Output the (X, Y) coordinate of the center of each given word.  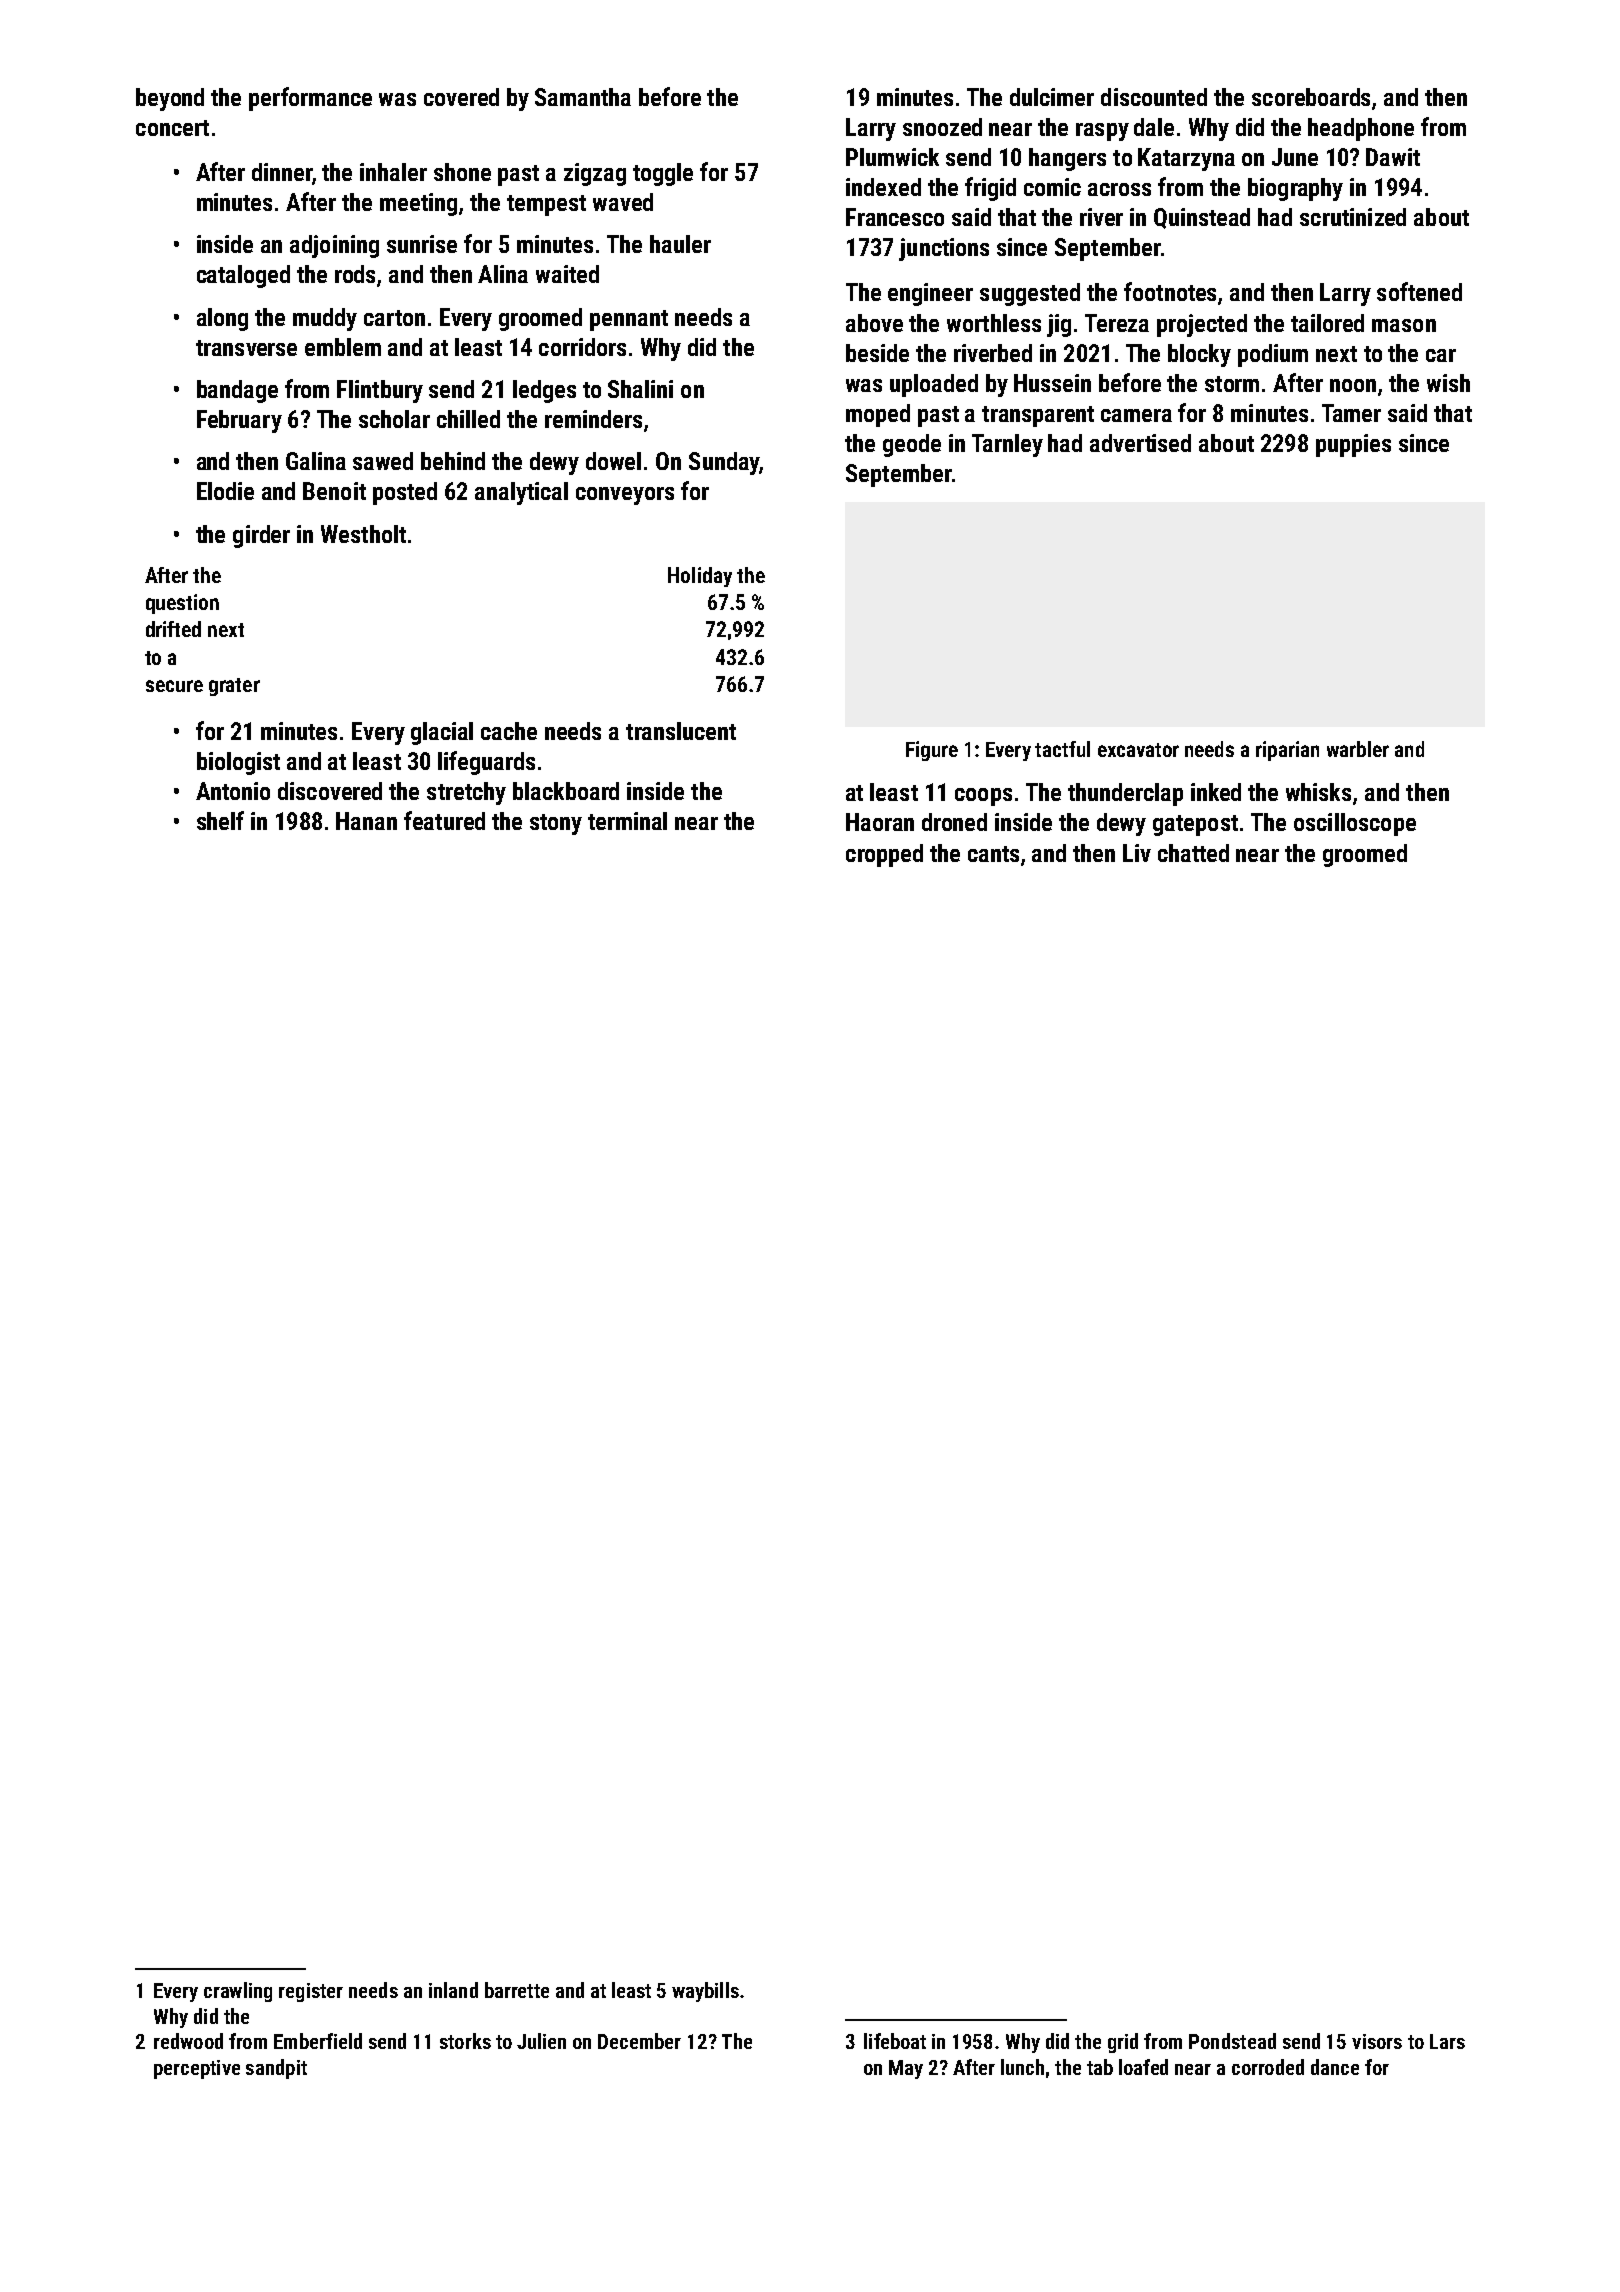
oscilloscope (1355, 824)
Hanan (366, 821)
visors (1377, 2041)
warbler (1358, 749)
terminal (627, 821)
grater (234, 687)
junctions (944, 249)
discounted (1154, 97)
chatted (1193, 853)
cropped (884, 855)
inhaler (393, 172)
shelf (220, 820)
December (639, 2041)
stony (556, 824)
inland (453, 1990)
